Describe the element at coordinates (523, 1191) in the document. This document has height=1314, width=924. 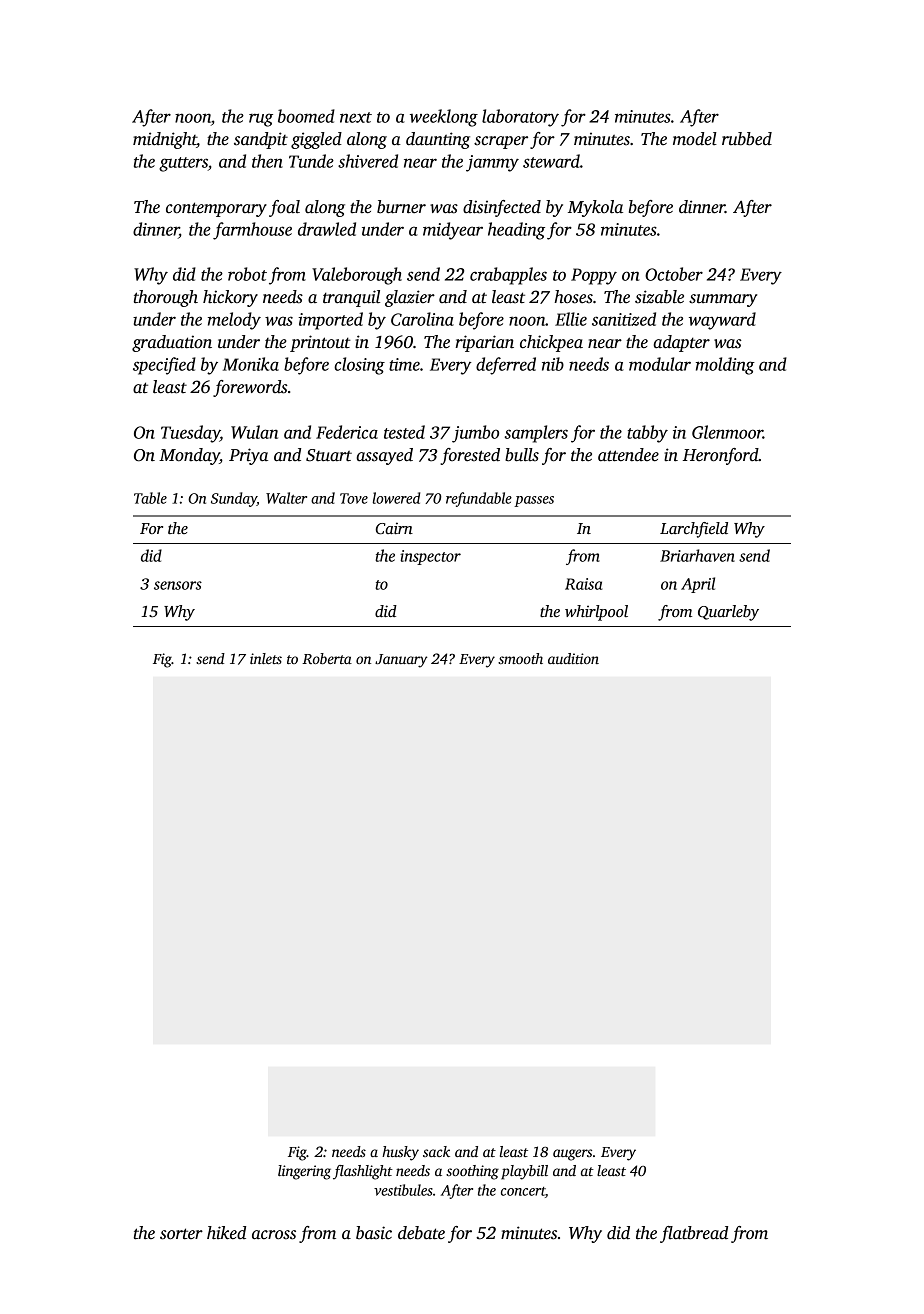
I see `concert` at that location.
